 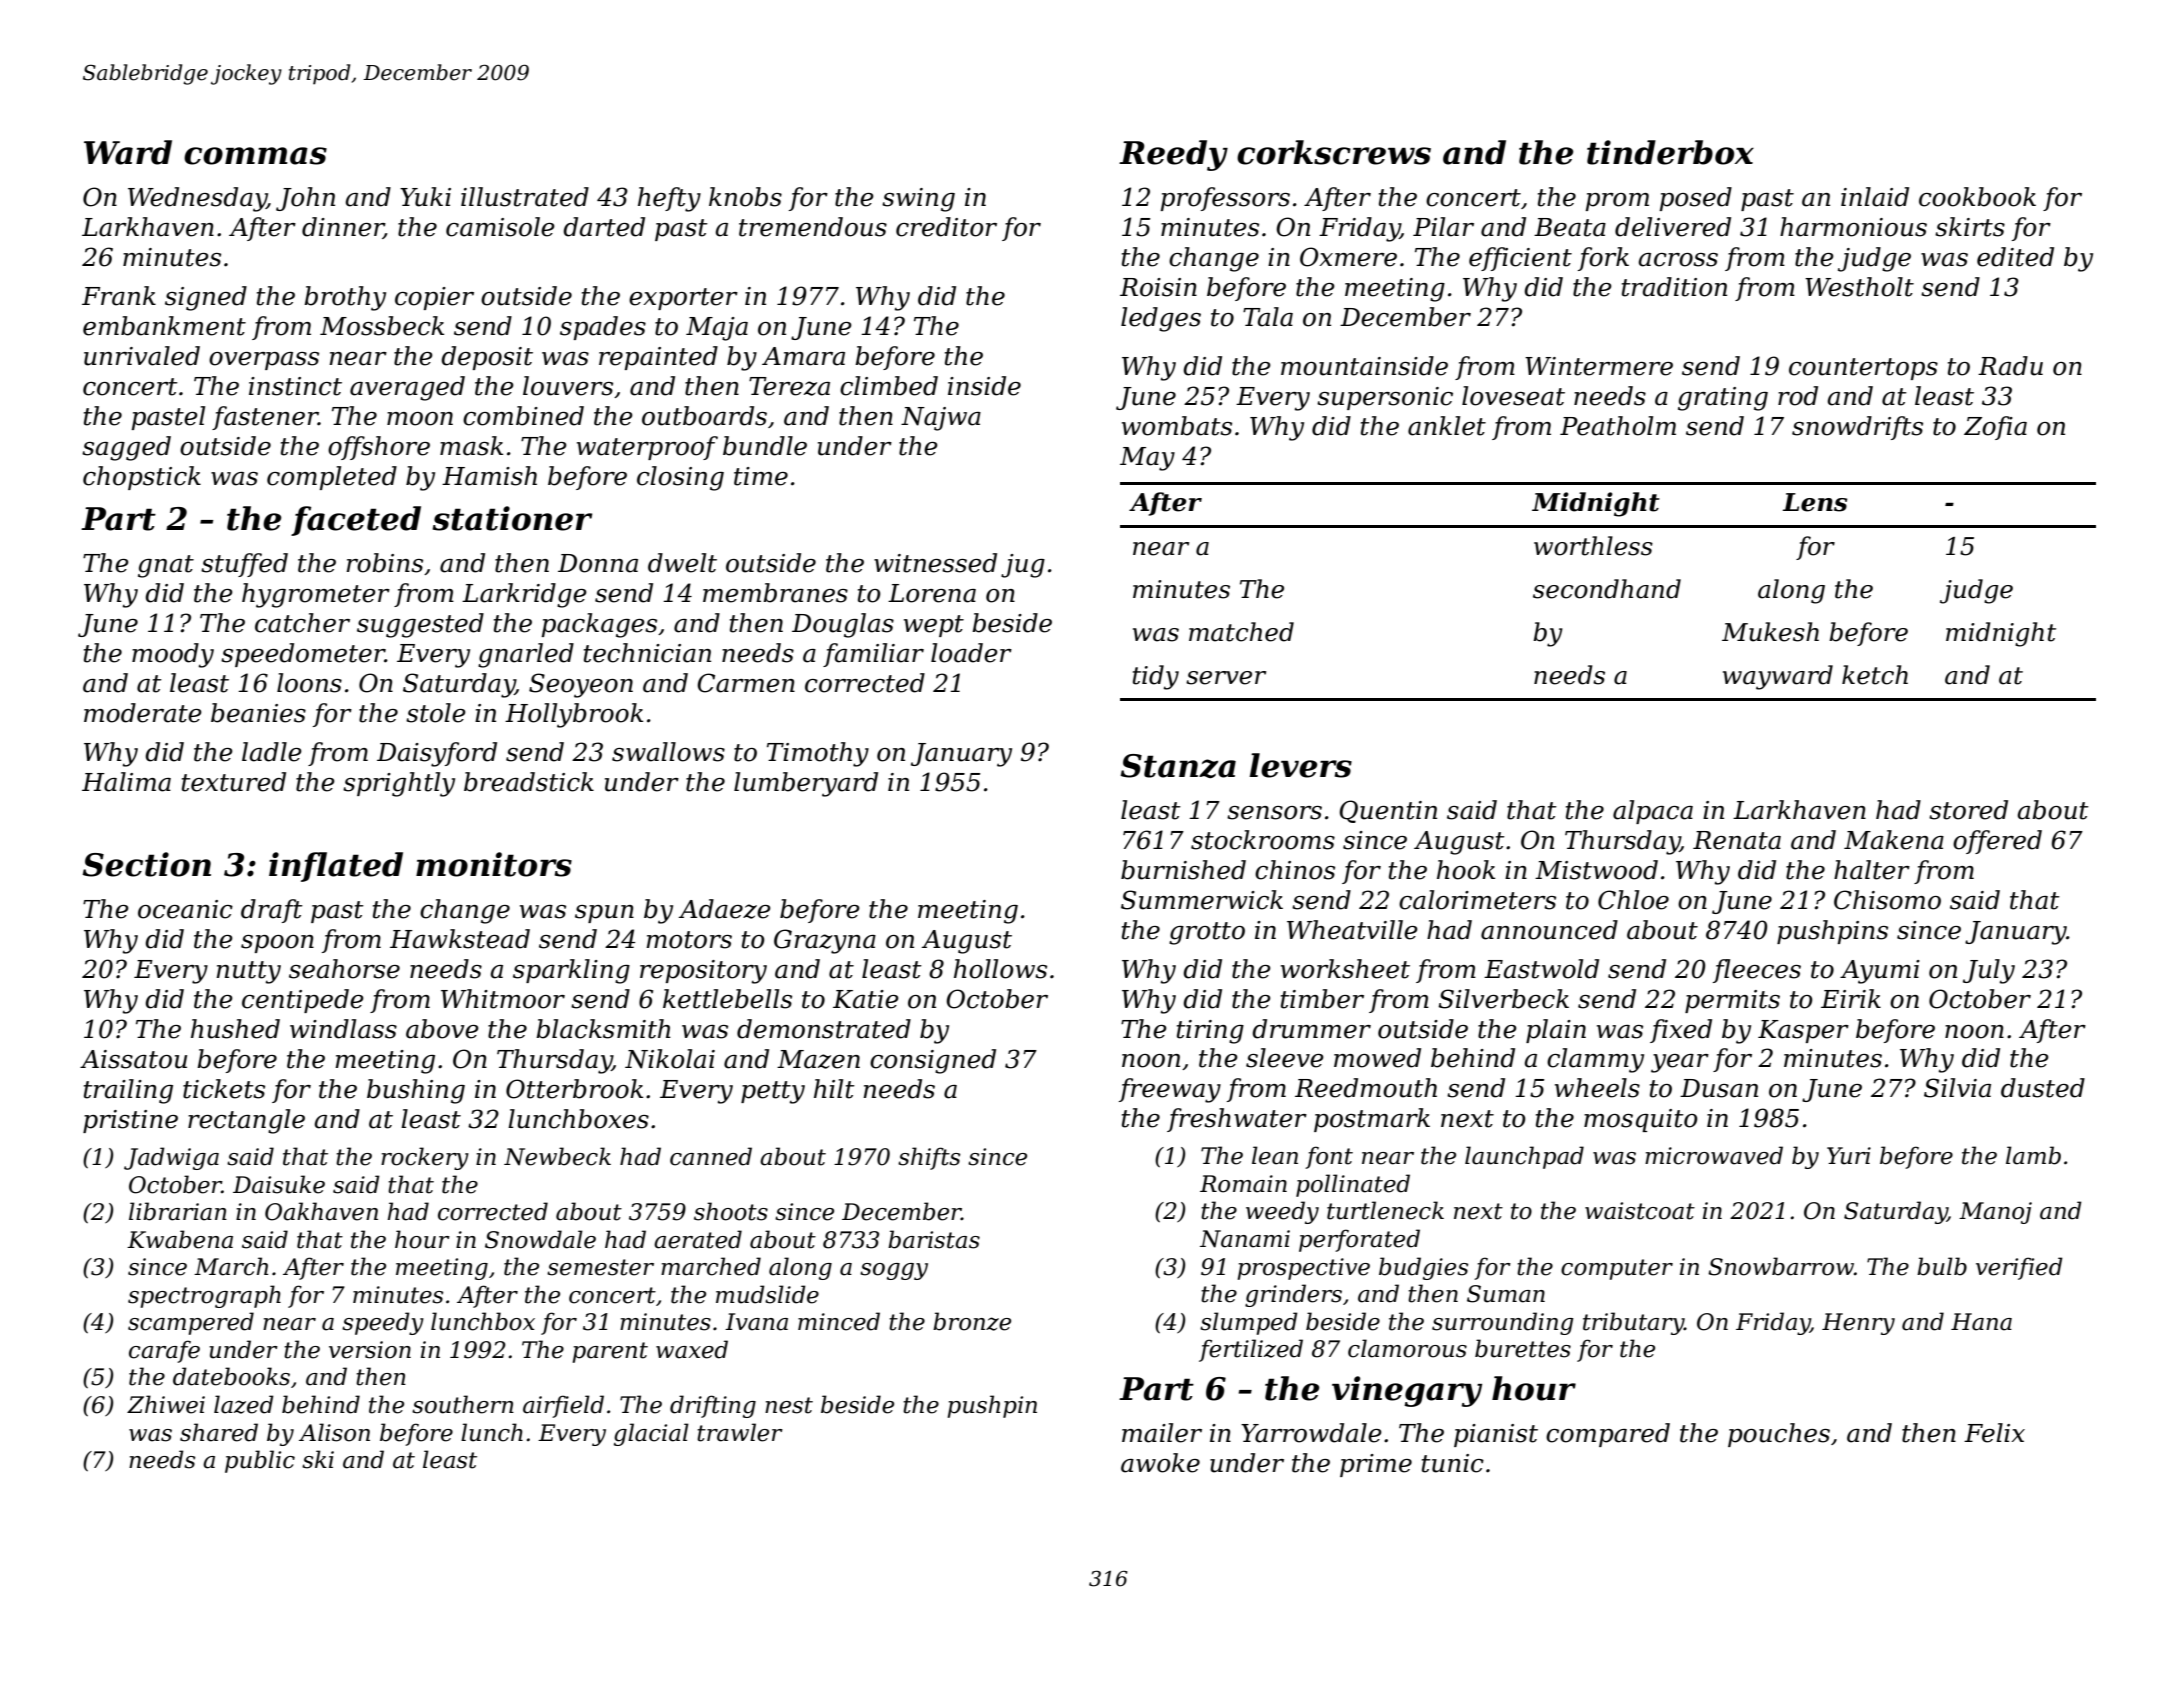 I want to click on worthless, so click(x=1593, y=546).
